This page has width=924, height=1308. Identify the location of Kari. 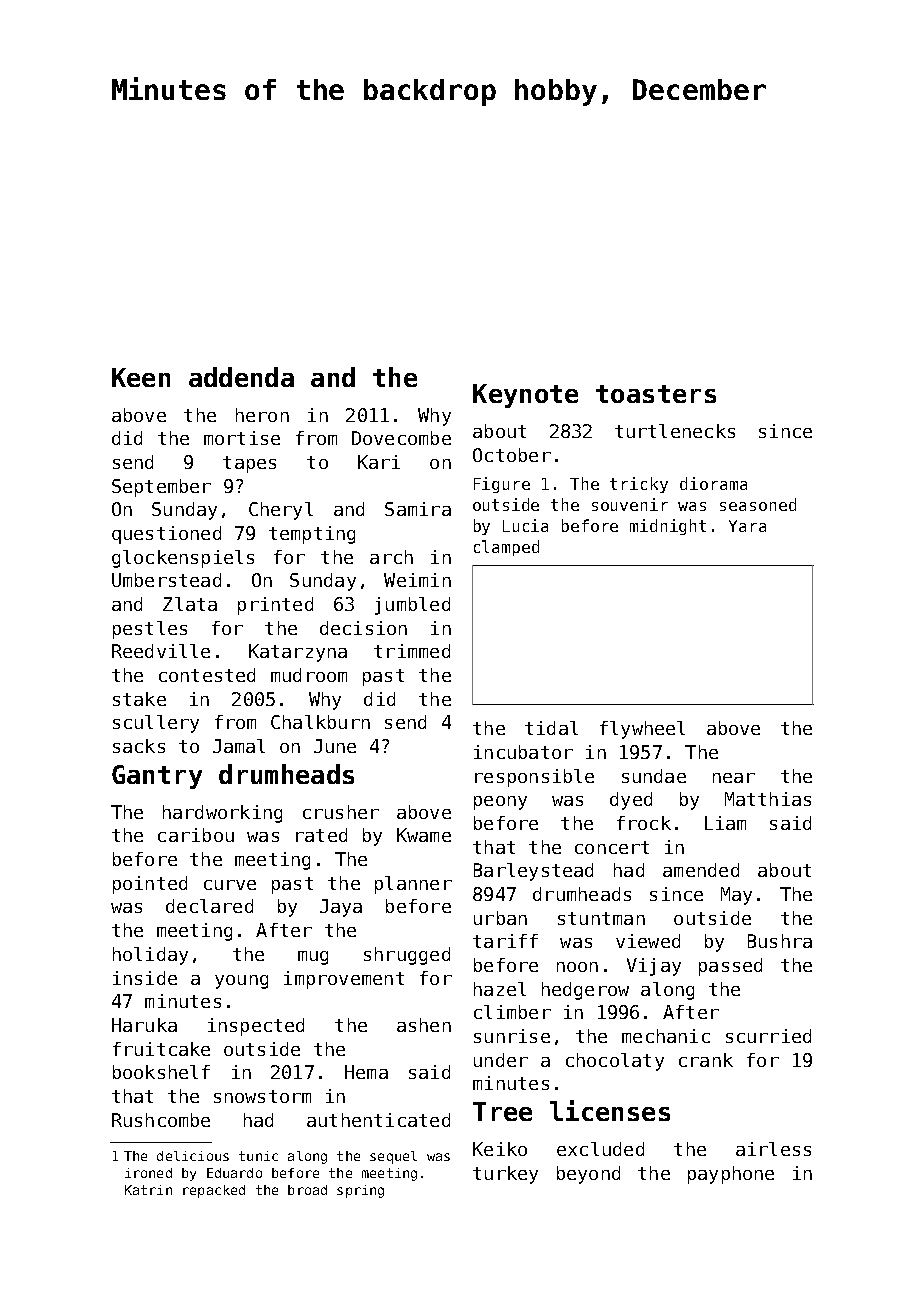
(379, 462).
